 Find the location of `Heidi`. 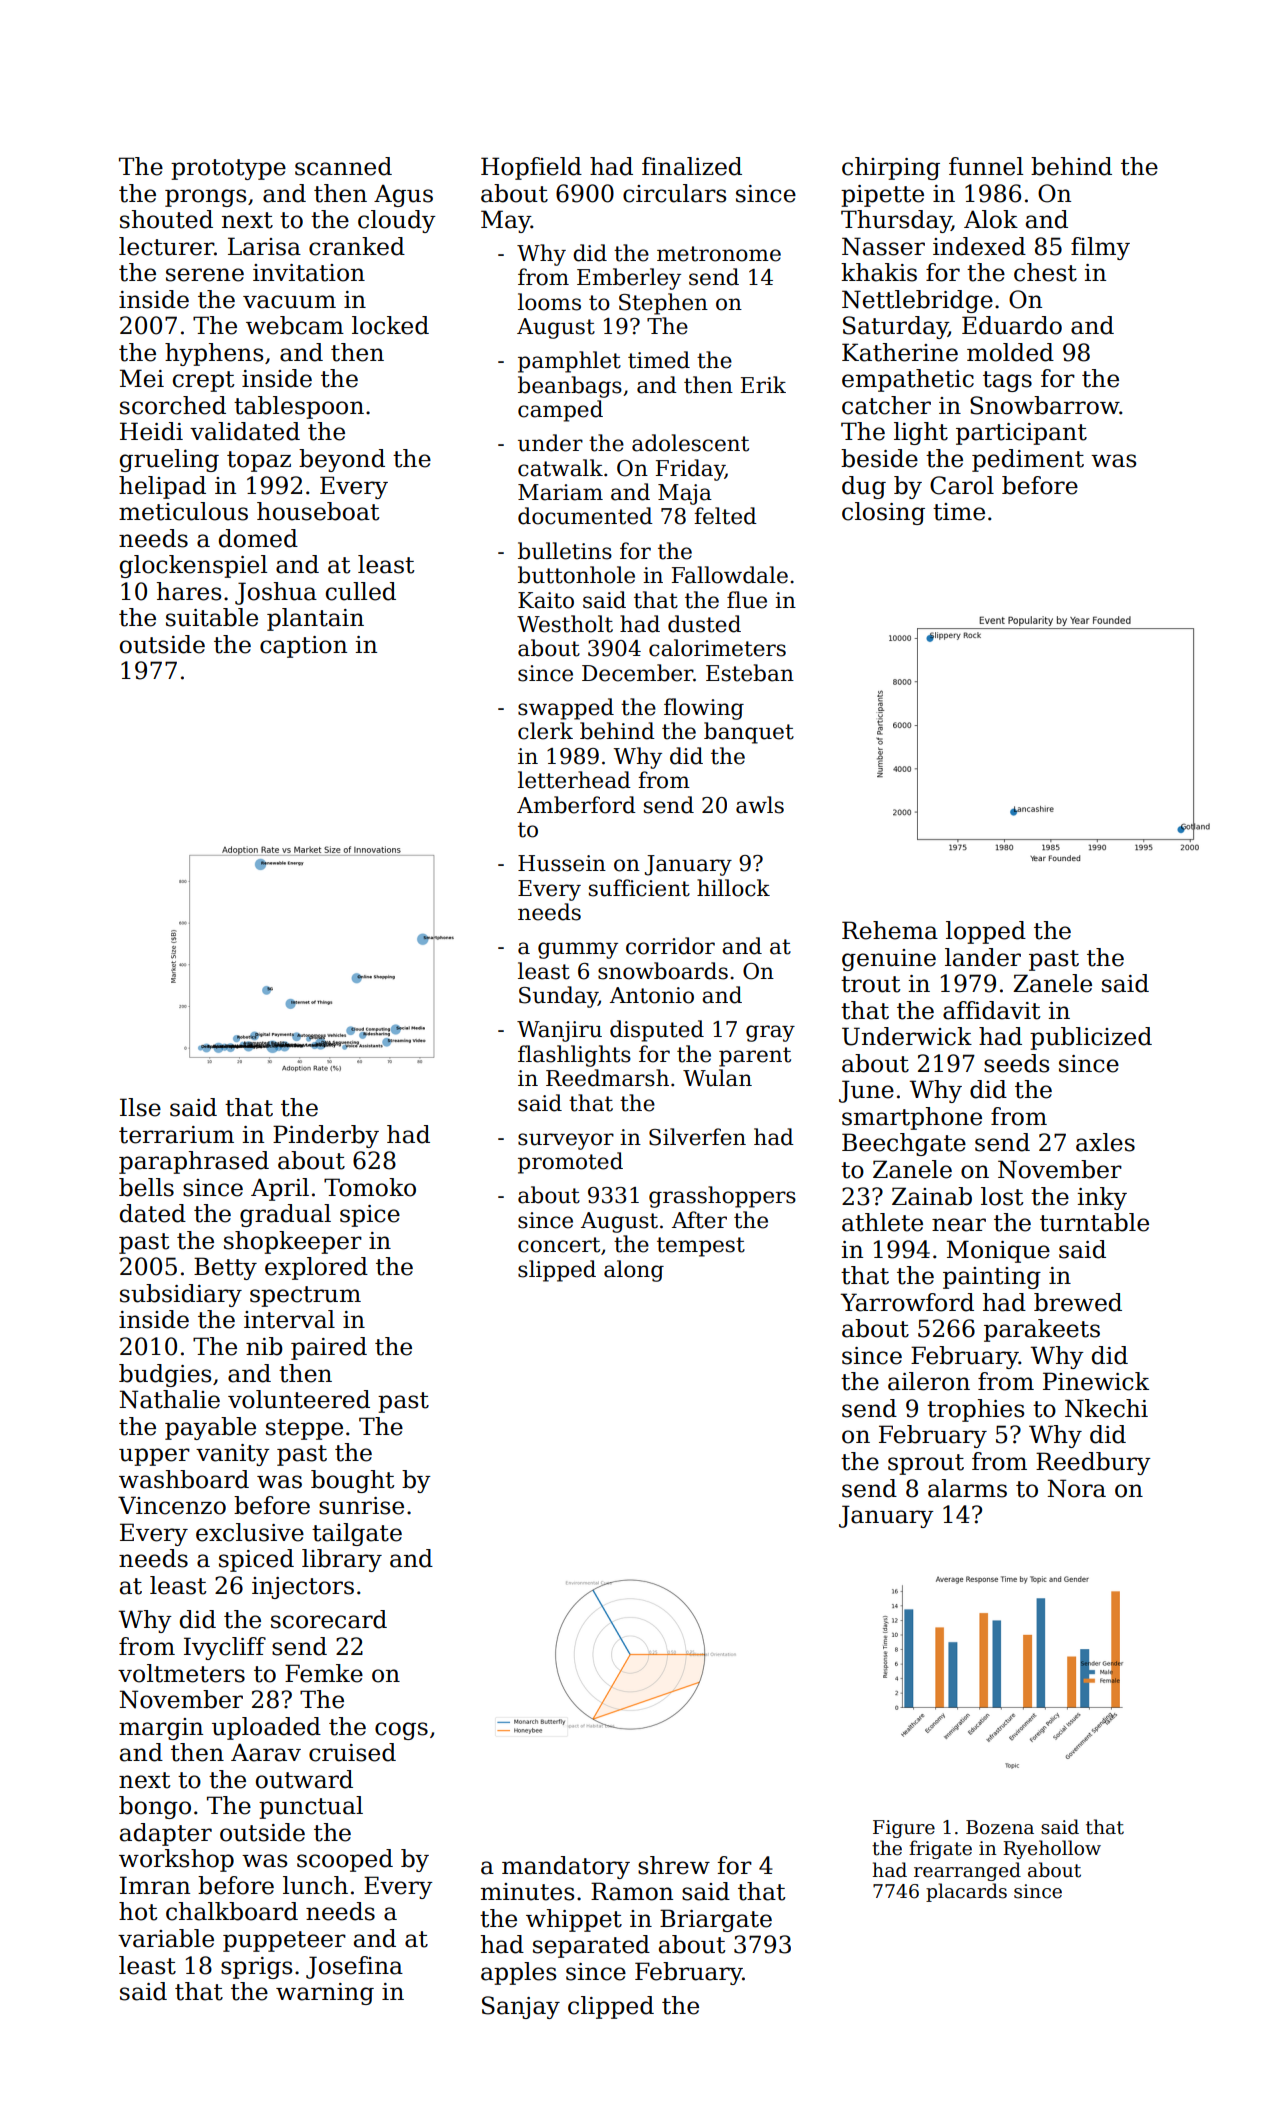

Heidi is located at coordinates (151, 431).
